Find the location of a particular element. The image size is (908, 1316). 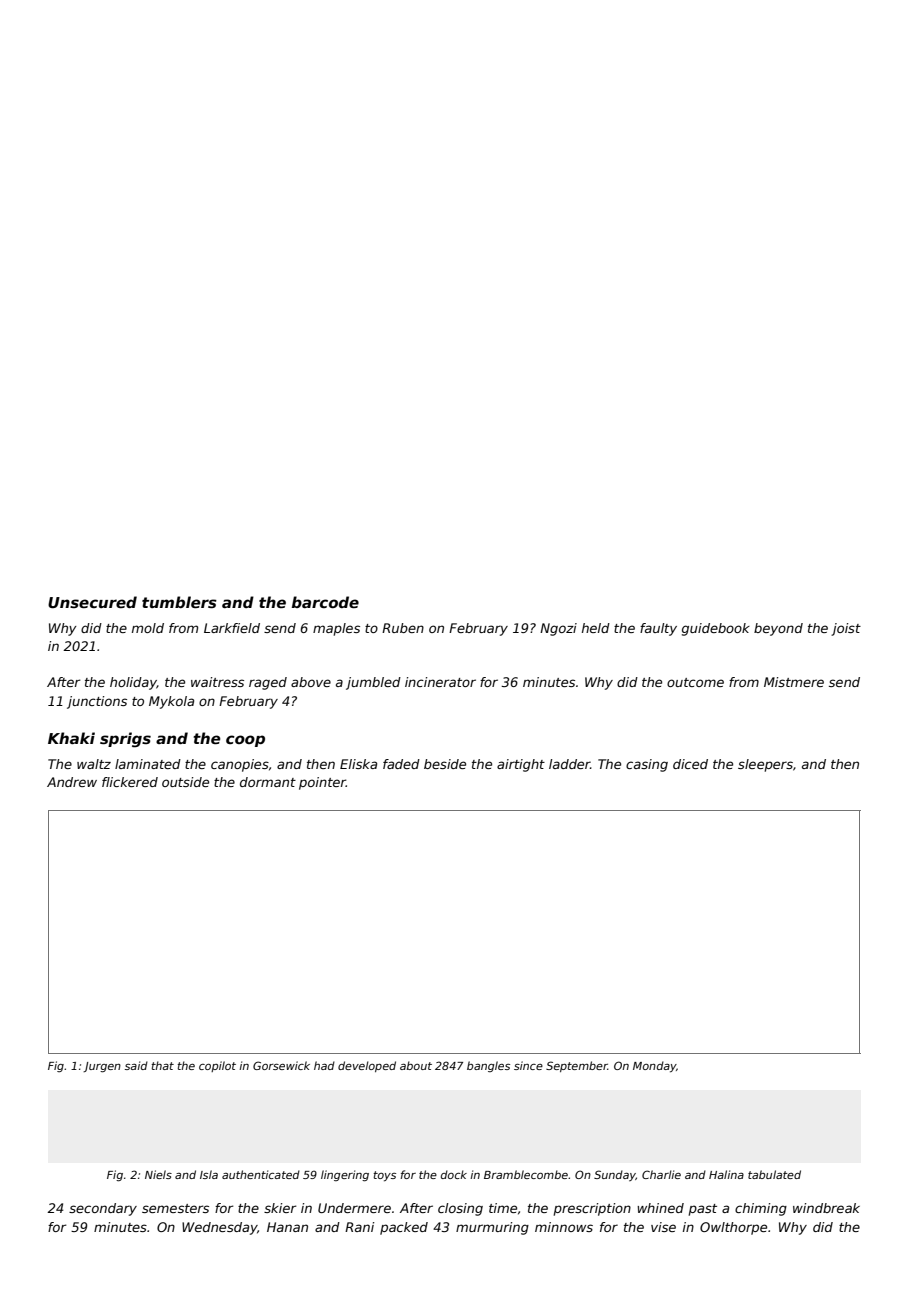

Isla is located at coordinates (209, 1174).
